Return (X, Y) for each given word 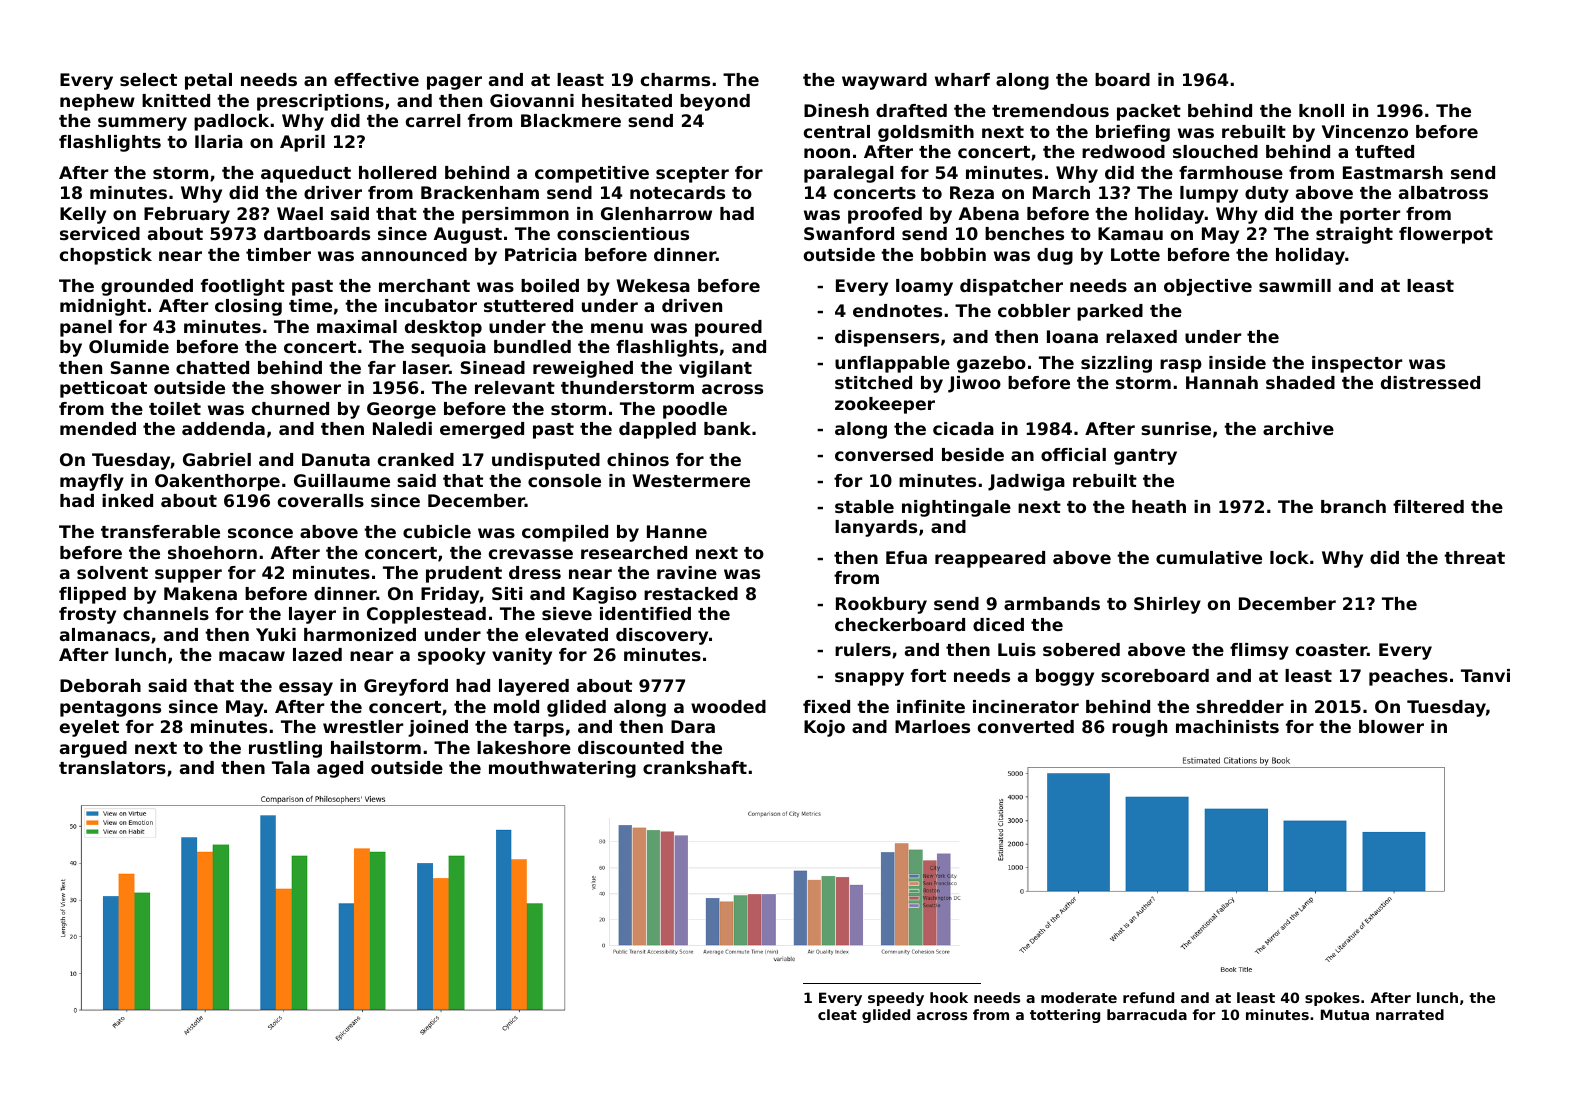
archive (1298, 428)
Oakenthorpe (217, 482)
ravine (687, 572)
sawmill (1295, 285)
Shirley (1167, 605)
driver (333, 192)
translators (112, 767)
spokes (1332, 999)
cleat (837, 1014)
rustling (285, 749)
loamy (924, 287)
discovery (662, 636)
